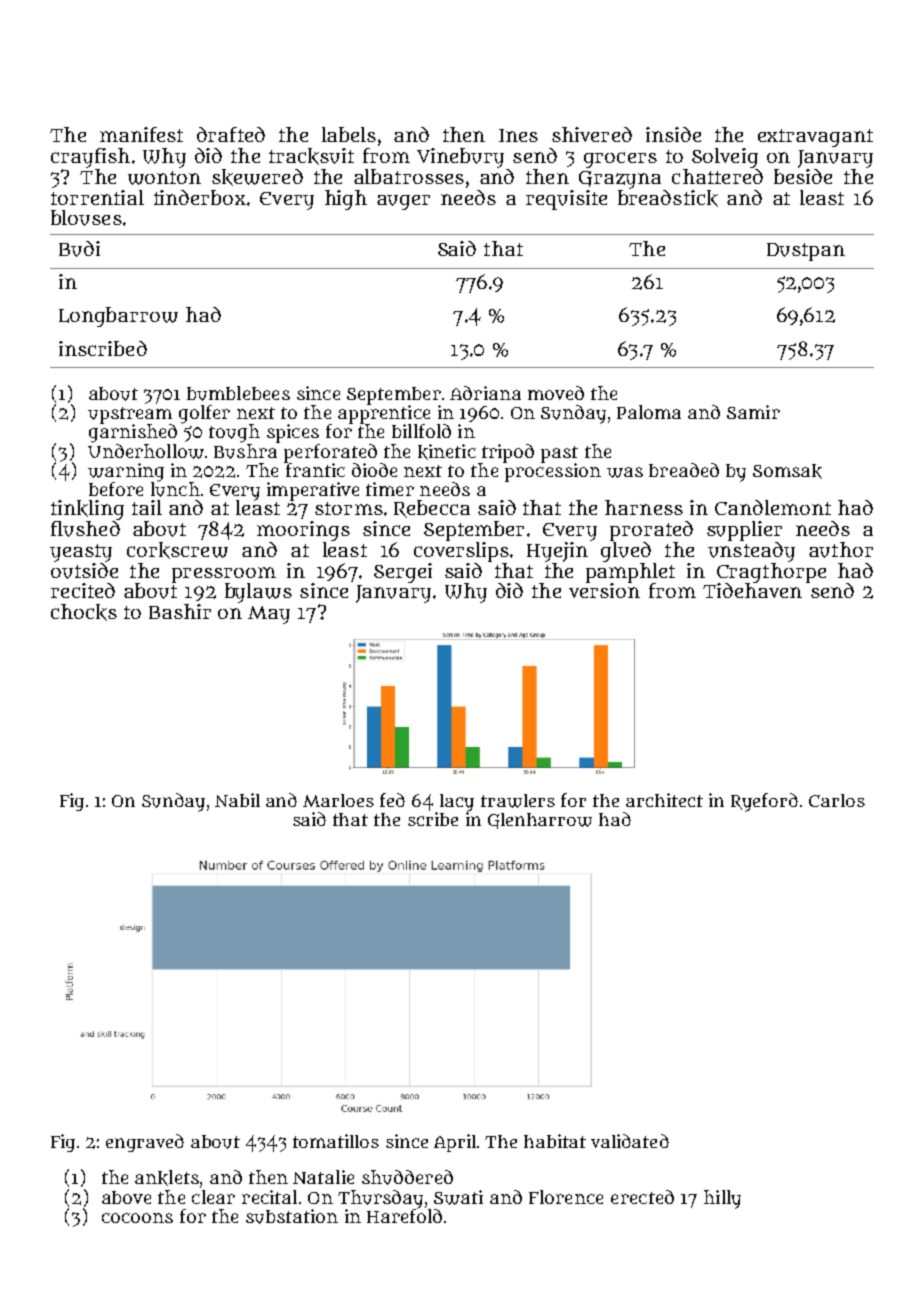 The image size is (924, 1314). What do you see at coordinates (311, 156) in the document?
I see `tracksuit` at bounding box center [311, 156].
